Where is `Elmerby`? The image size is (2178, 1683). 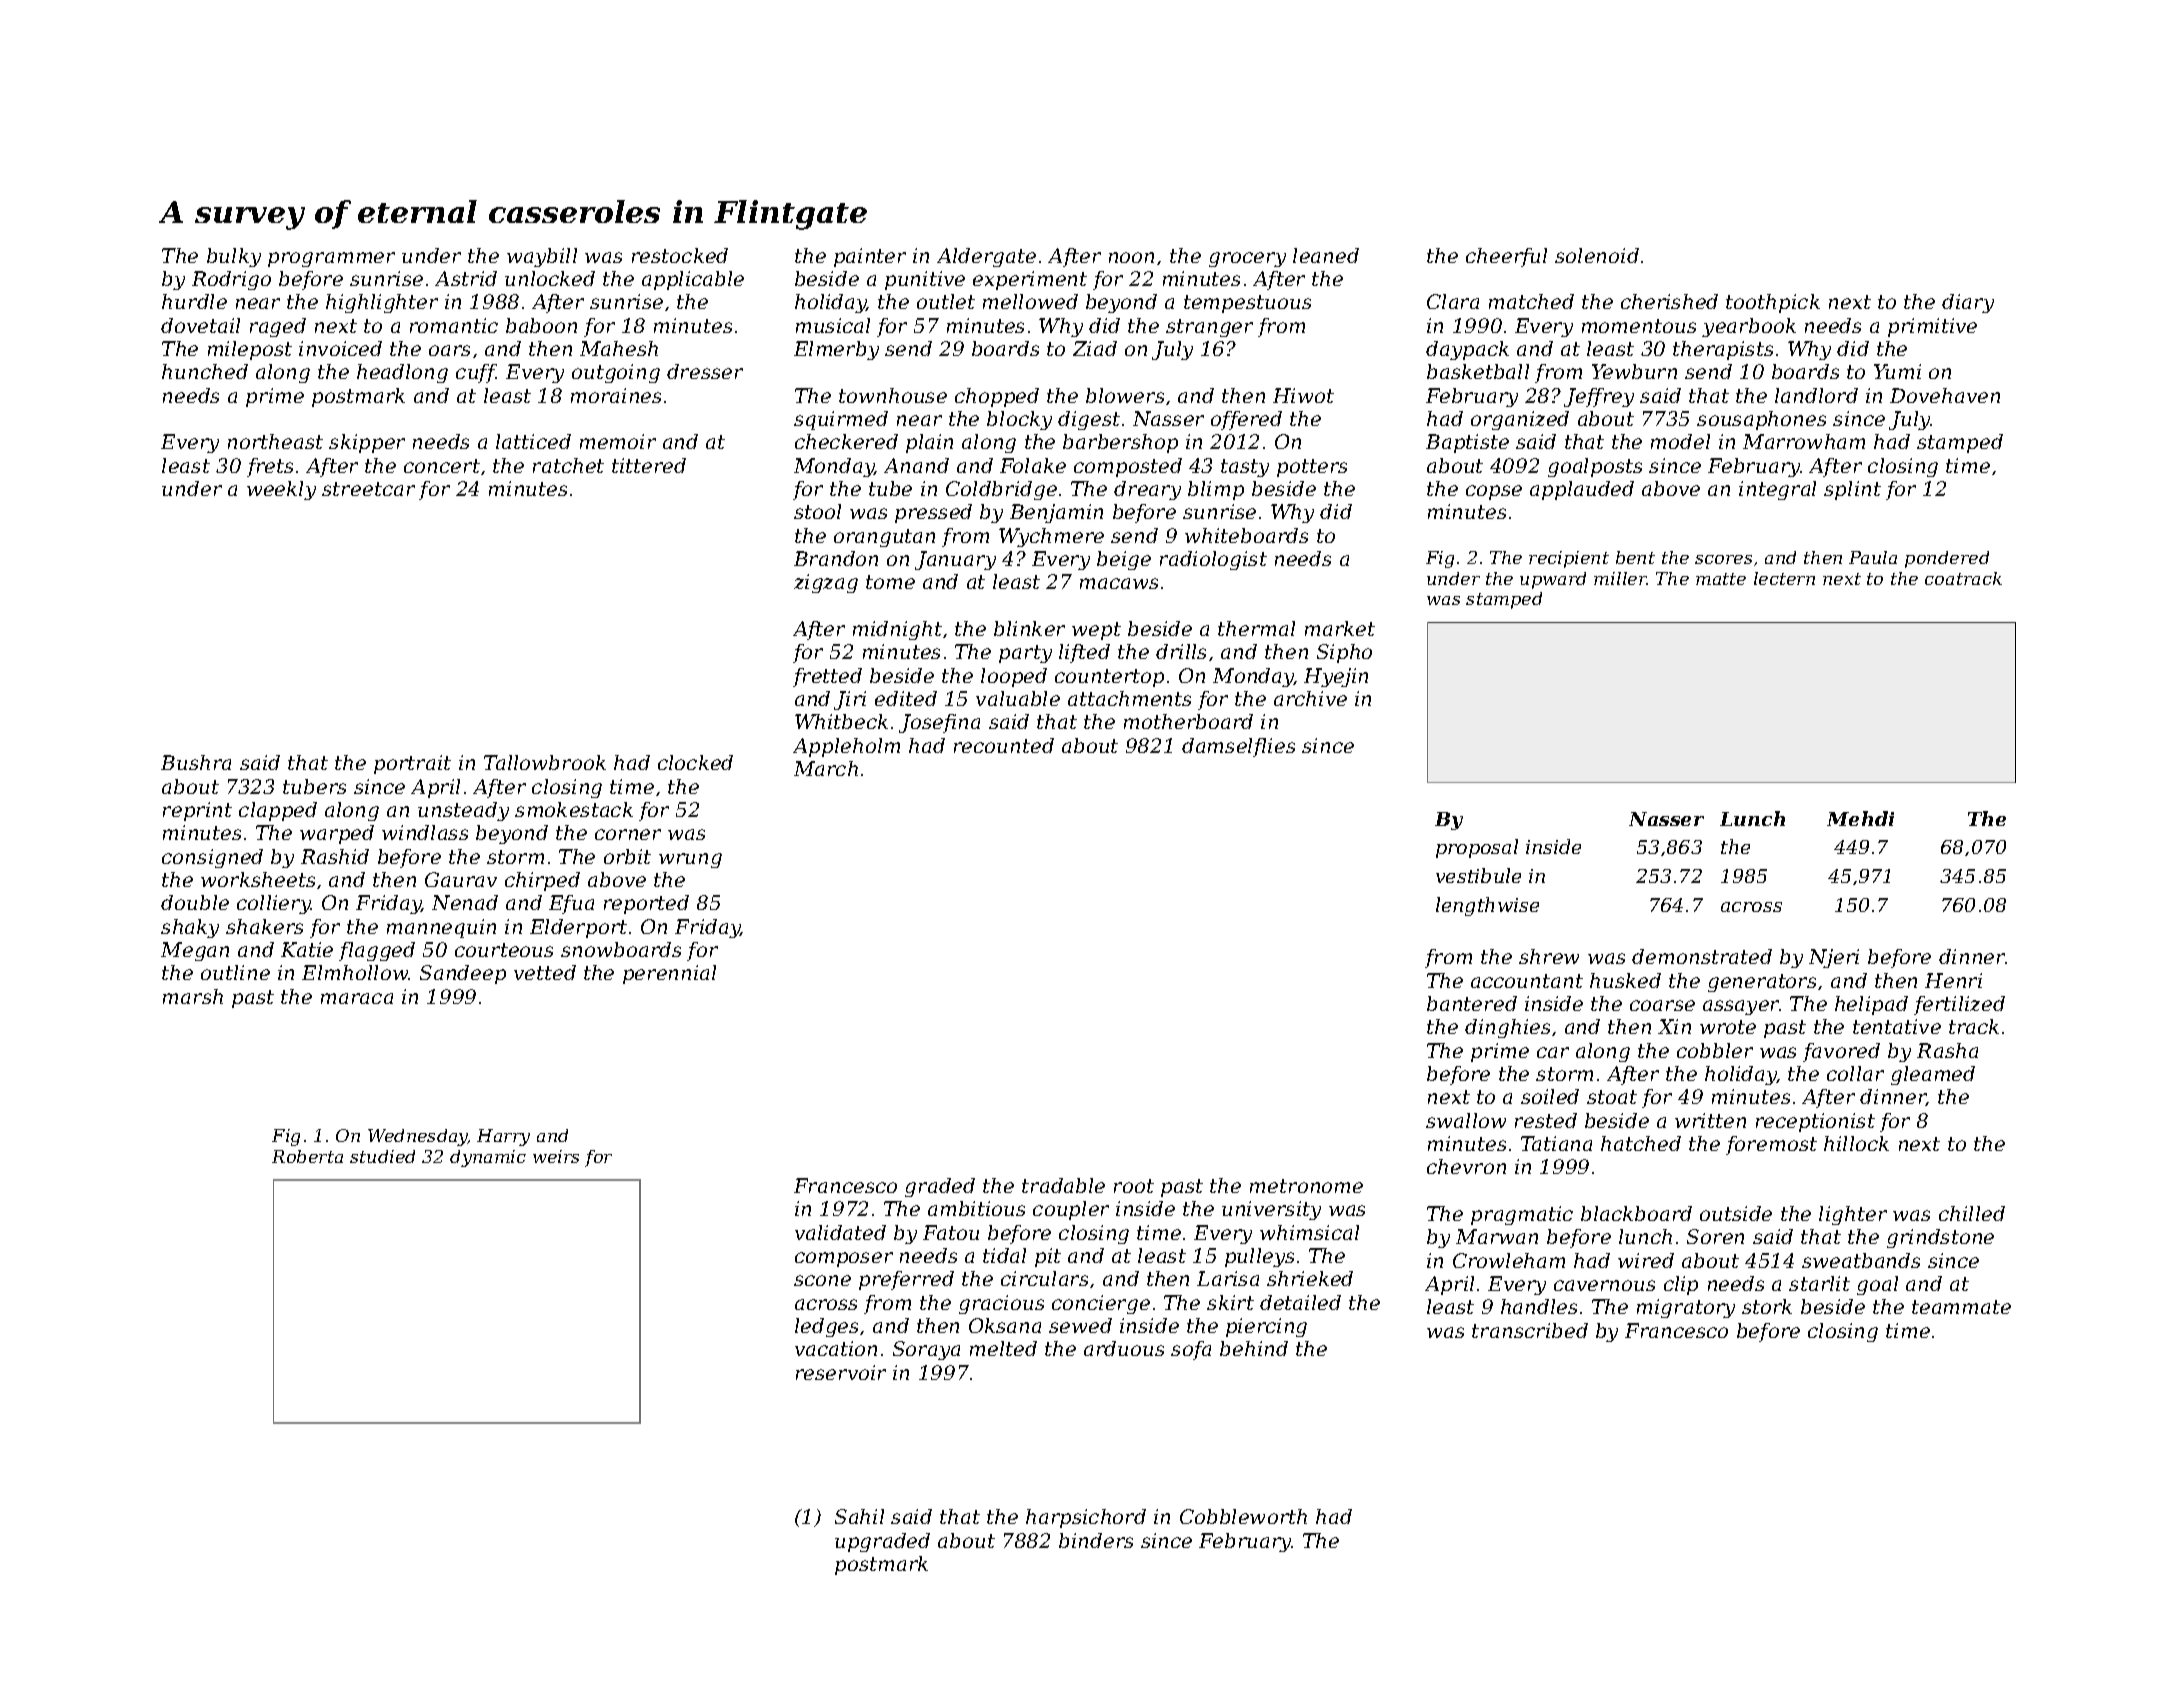
Elmerby is located at coordinates (836, 350).
